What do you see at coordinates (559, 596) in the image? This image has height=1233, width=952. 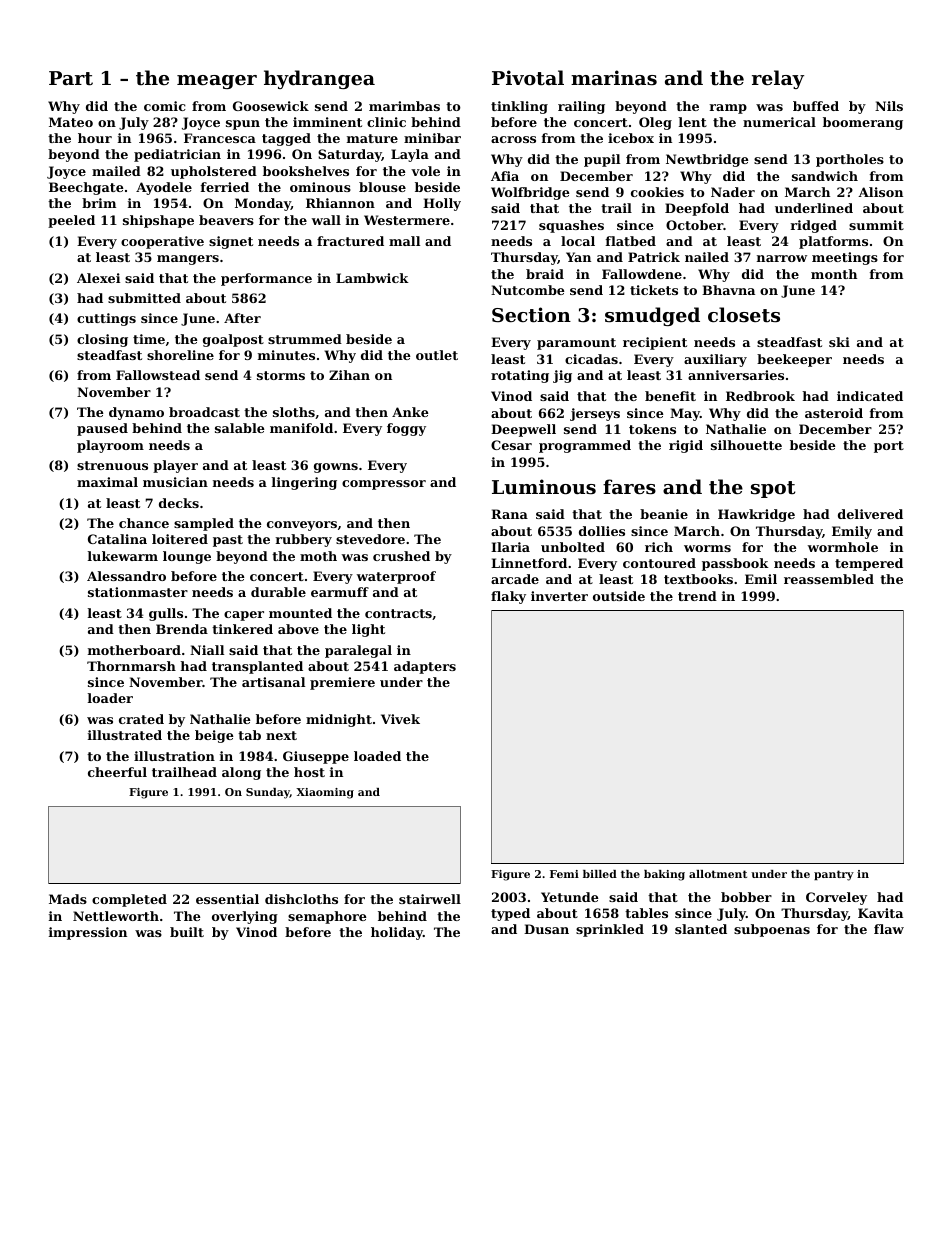 I see `inverter` at bounding box center [559, 596].
